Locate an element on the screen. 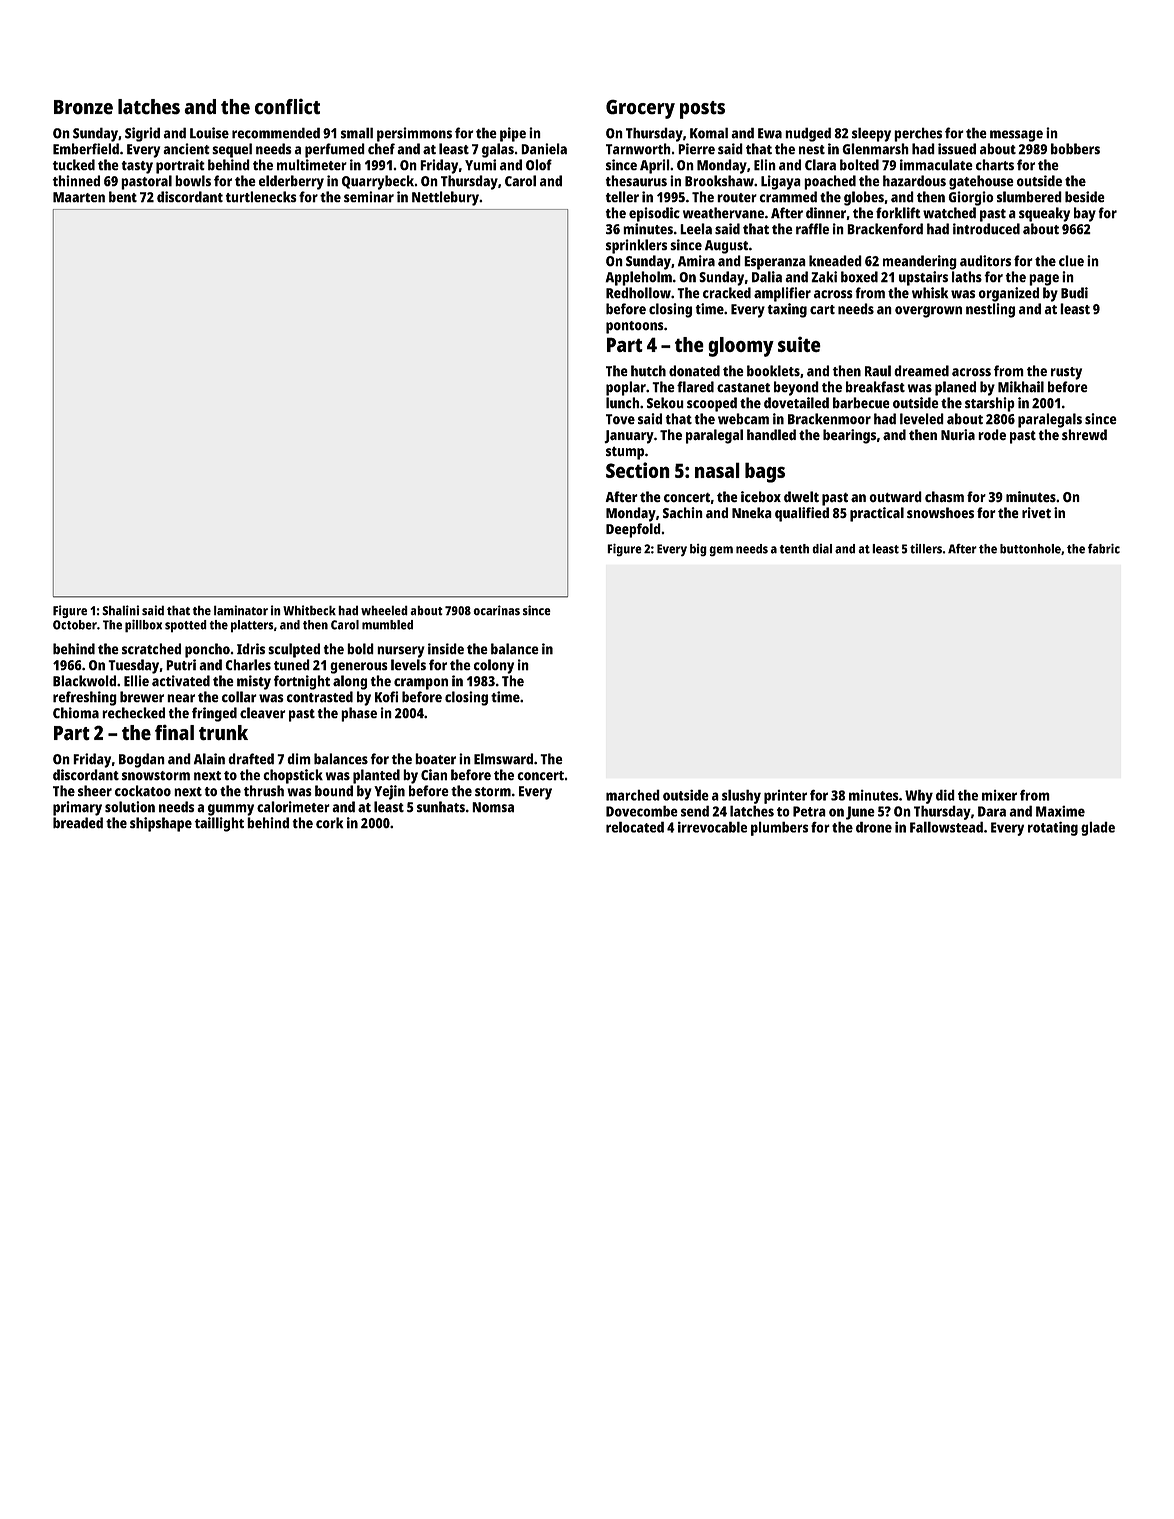 The height and width of the screenshot is (1519, 1174). shipshape is located at coordinates (161, 824).
